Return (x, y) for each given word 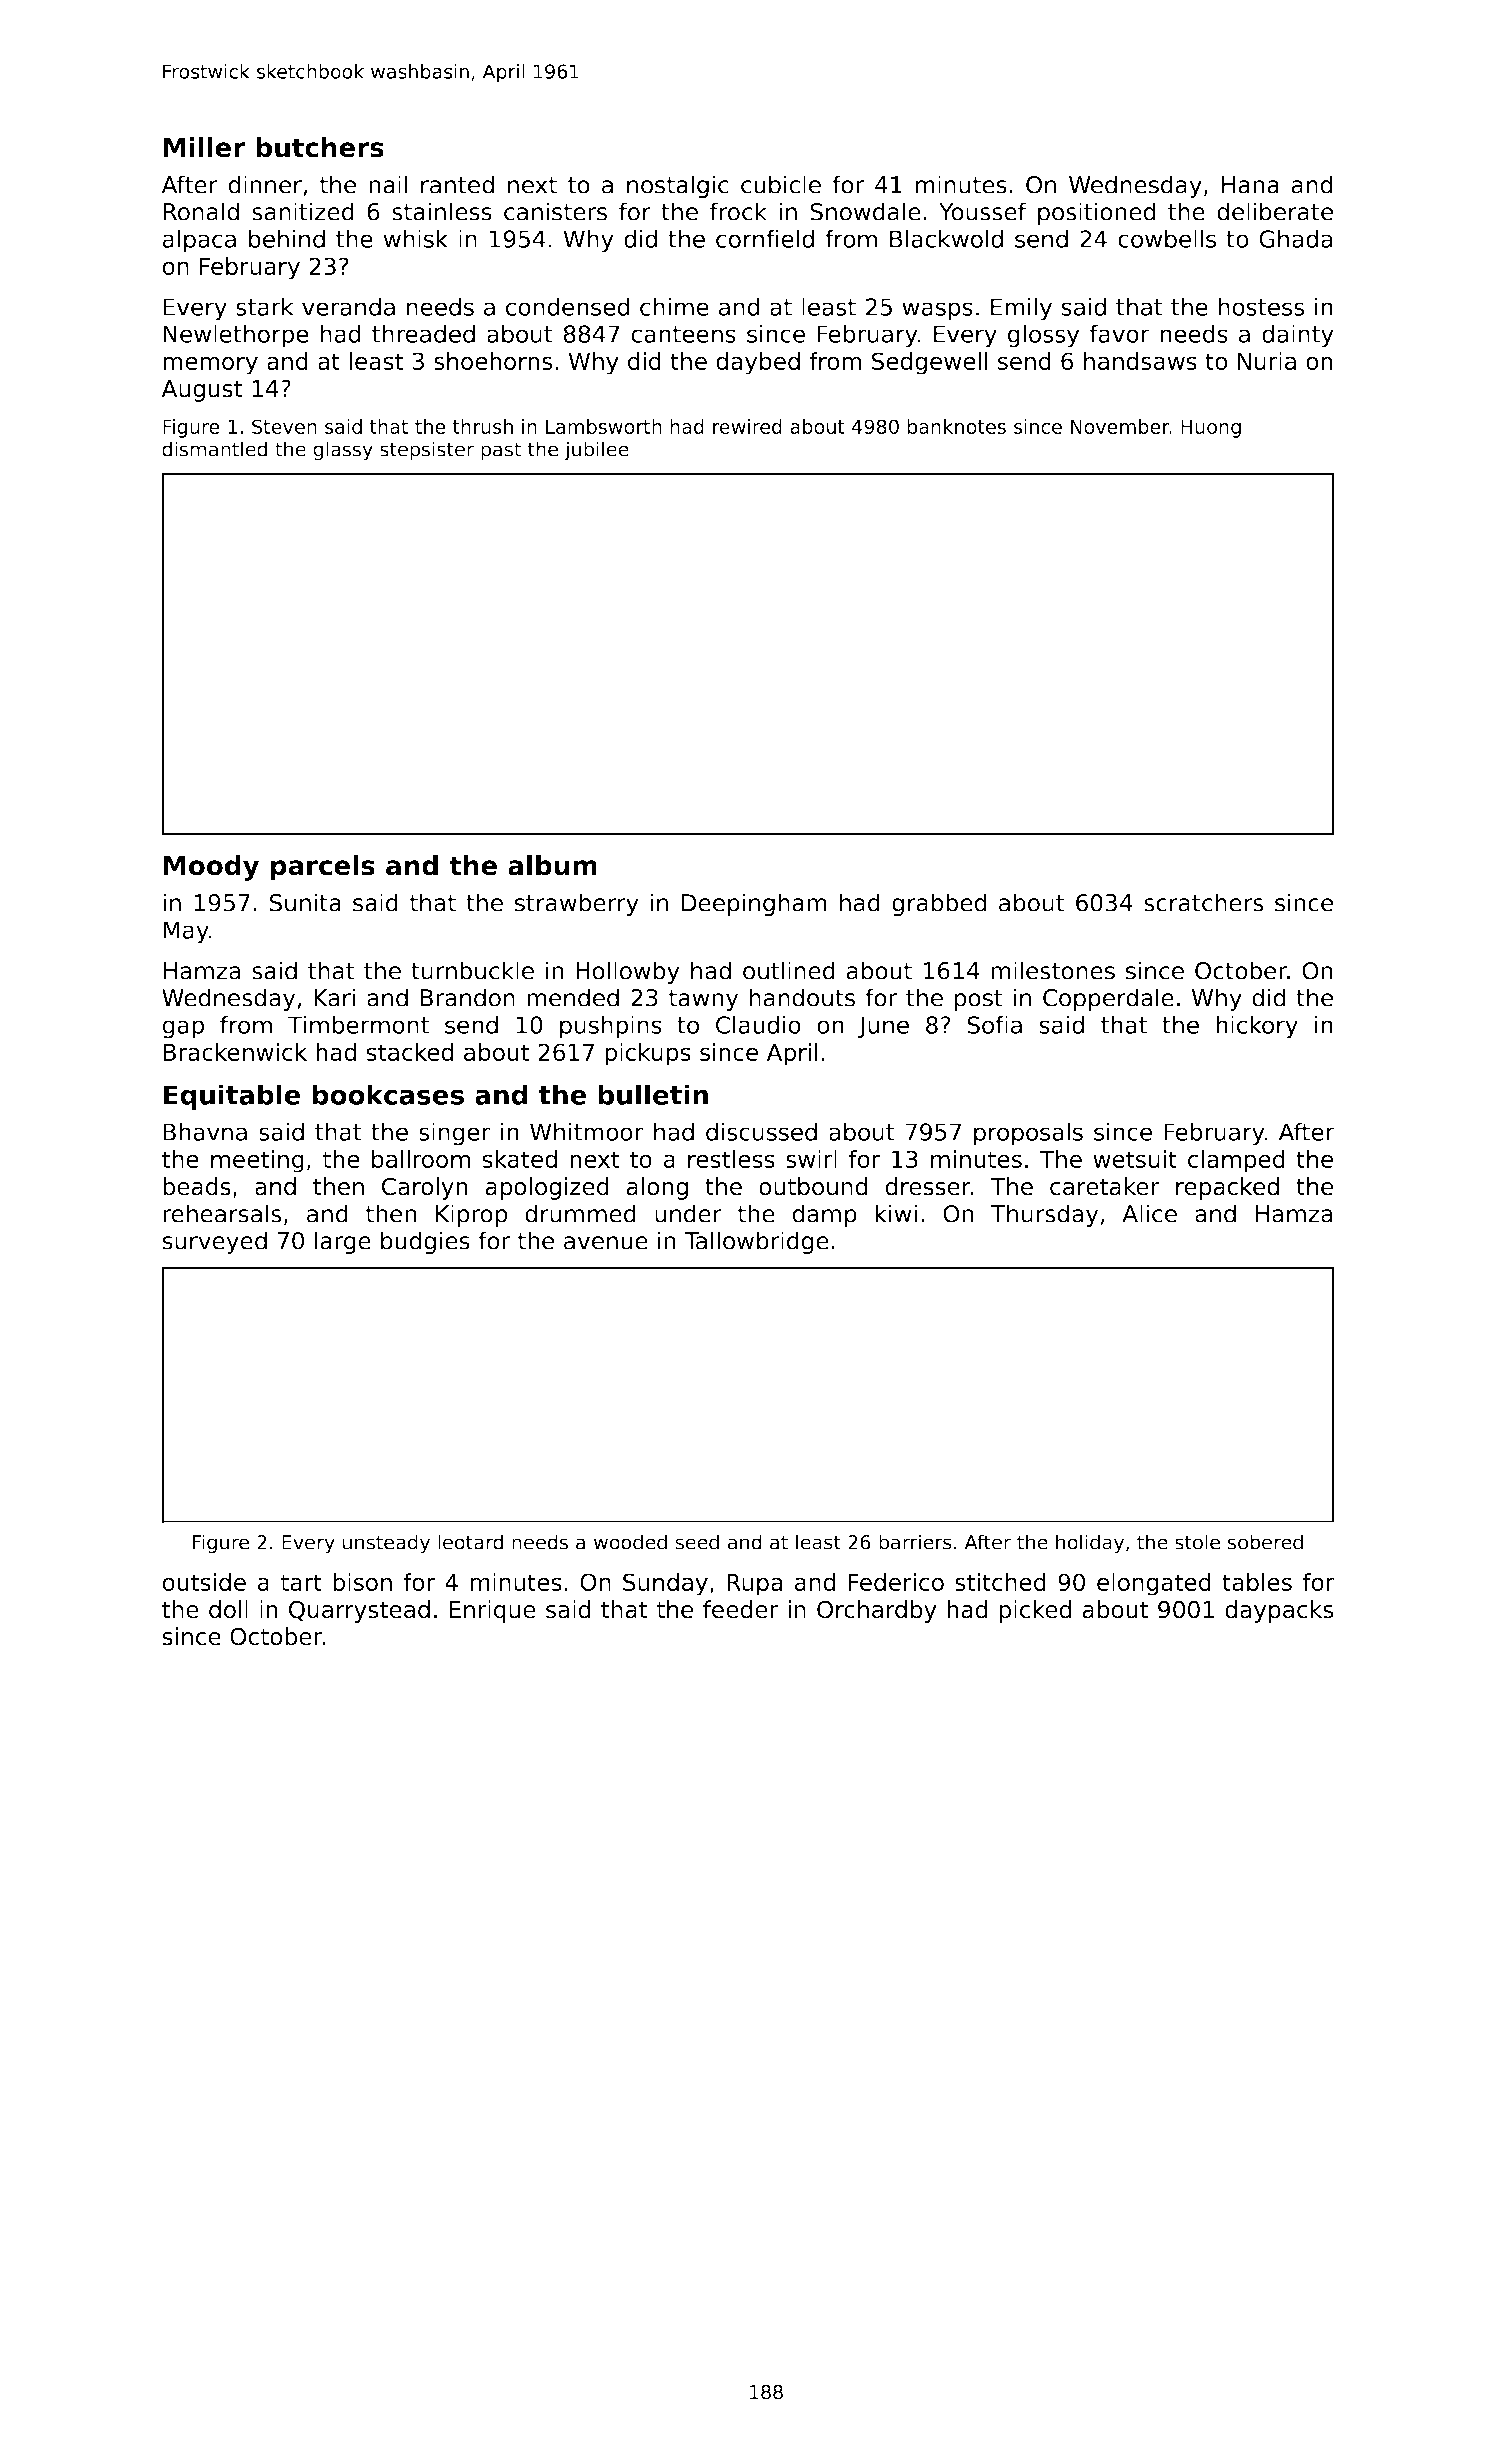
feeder (740, 1609)
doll (228, 1609)
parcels (323, 868)
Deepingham (754, 904)
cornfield (765, 238)
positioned (1097, 213)
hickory (1257, 1027)
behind (287, 238)
